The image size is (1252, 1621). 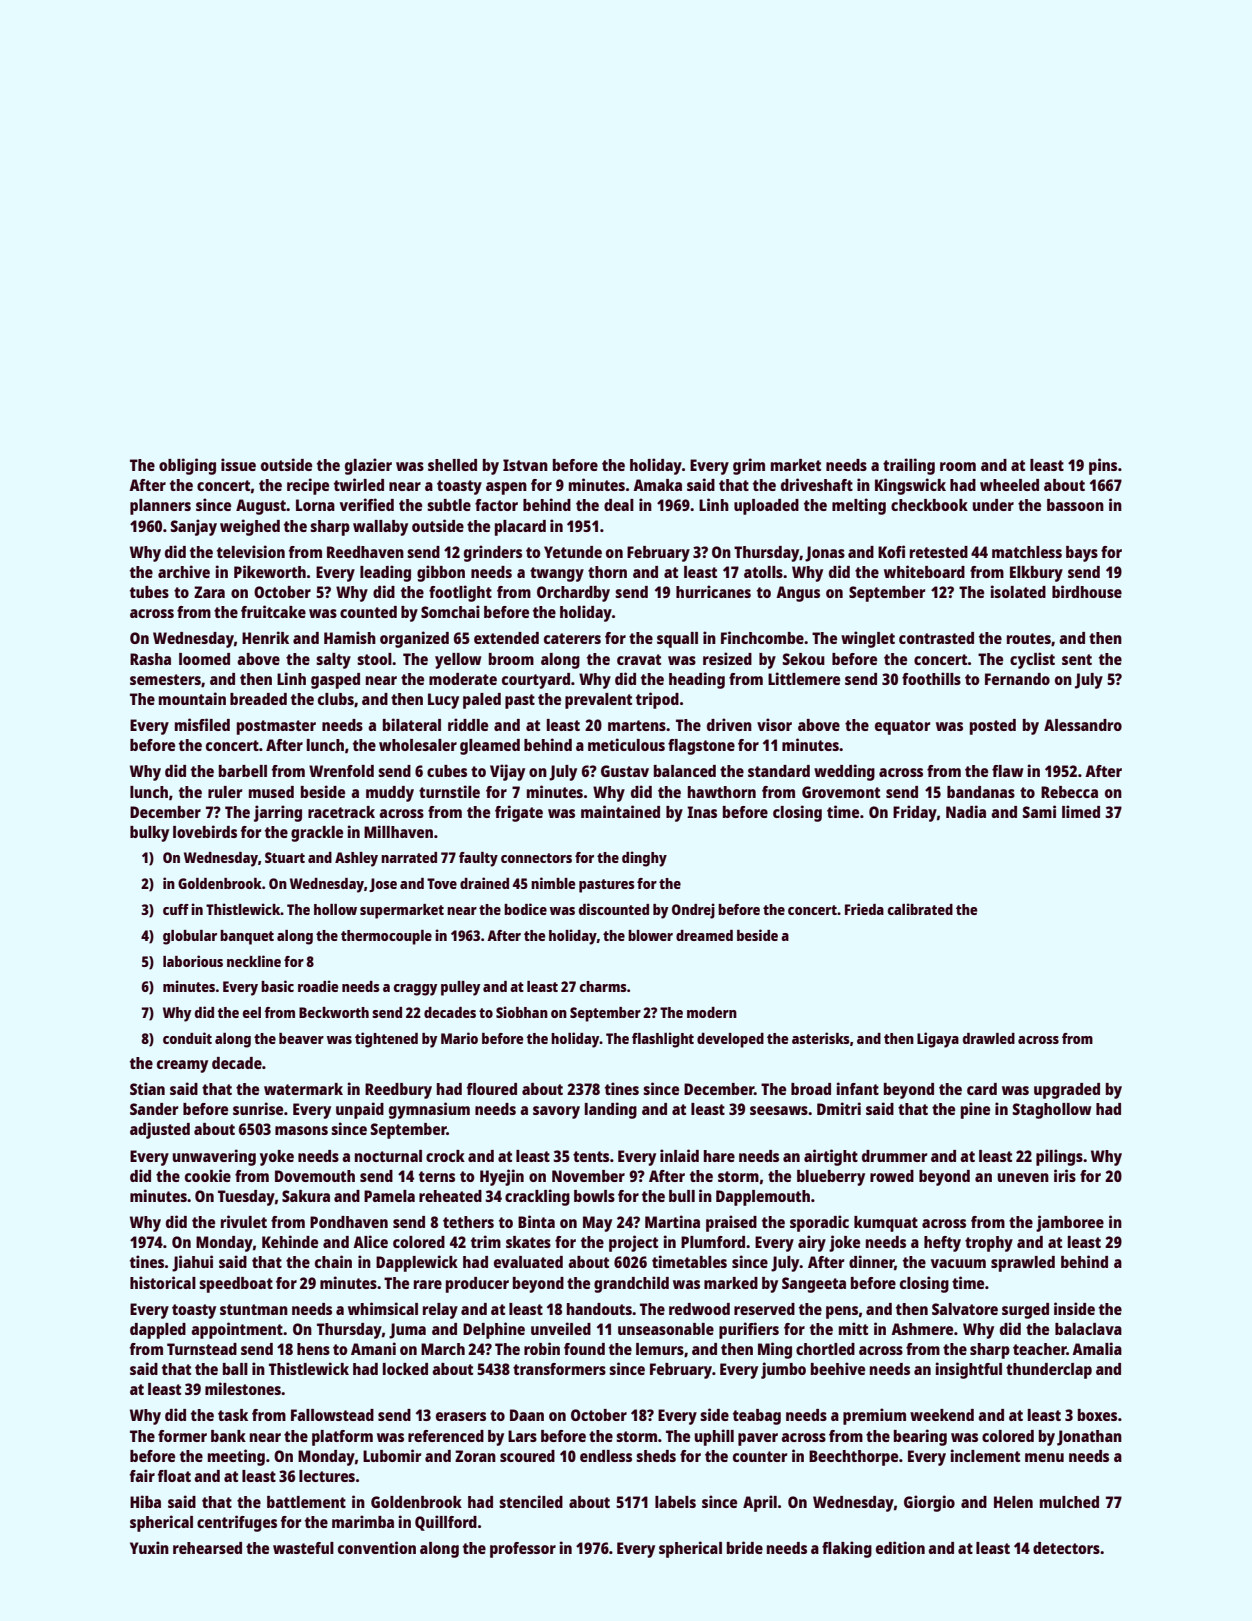 I want to click on bride, so click(x=745, y=1547).
